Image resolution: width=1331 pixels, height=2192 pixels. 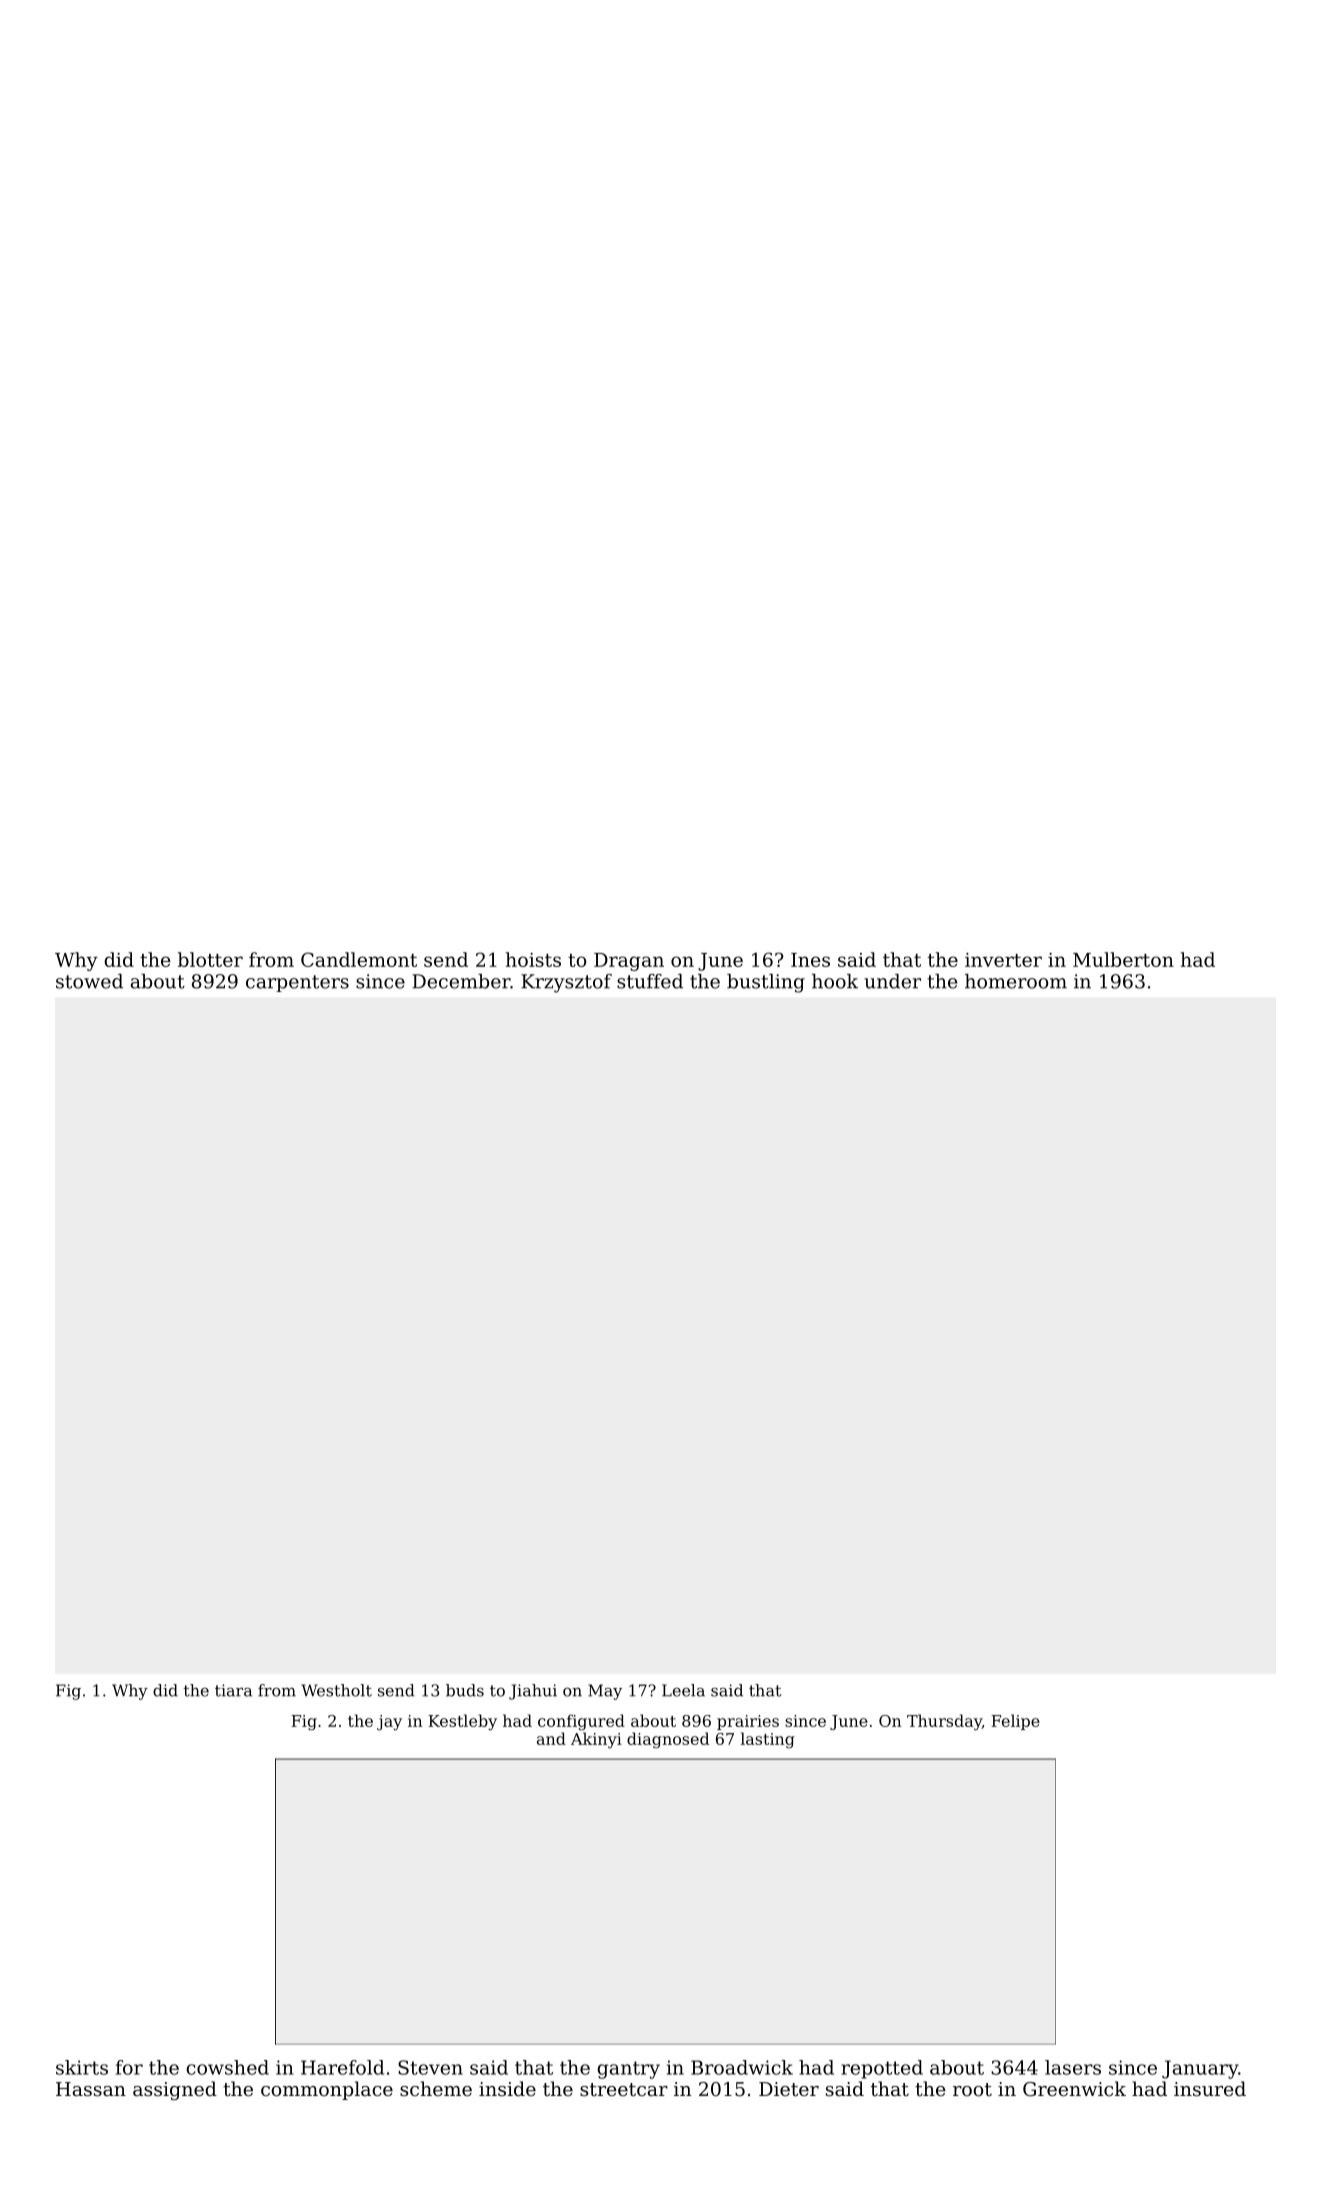 I want to click on Kestleby, so click(x=462, y=1722).
